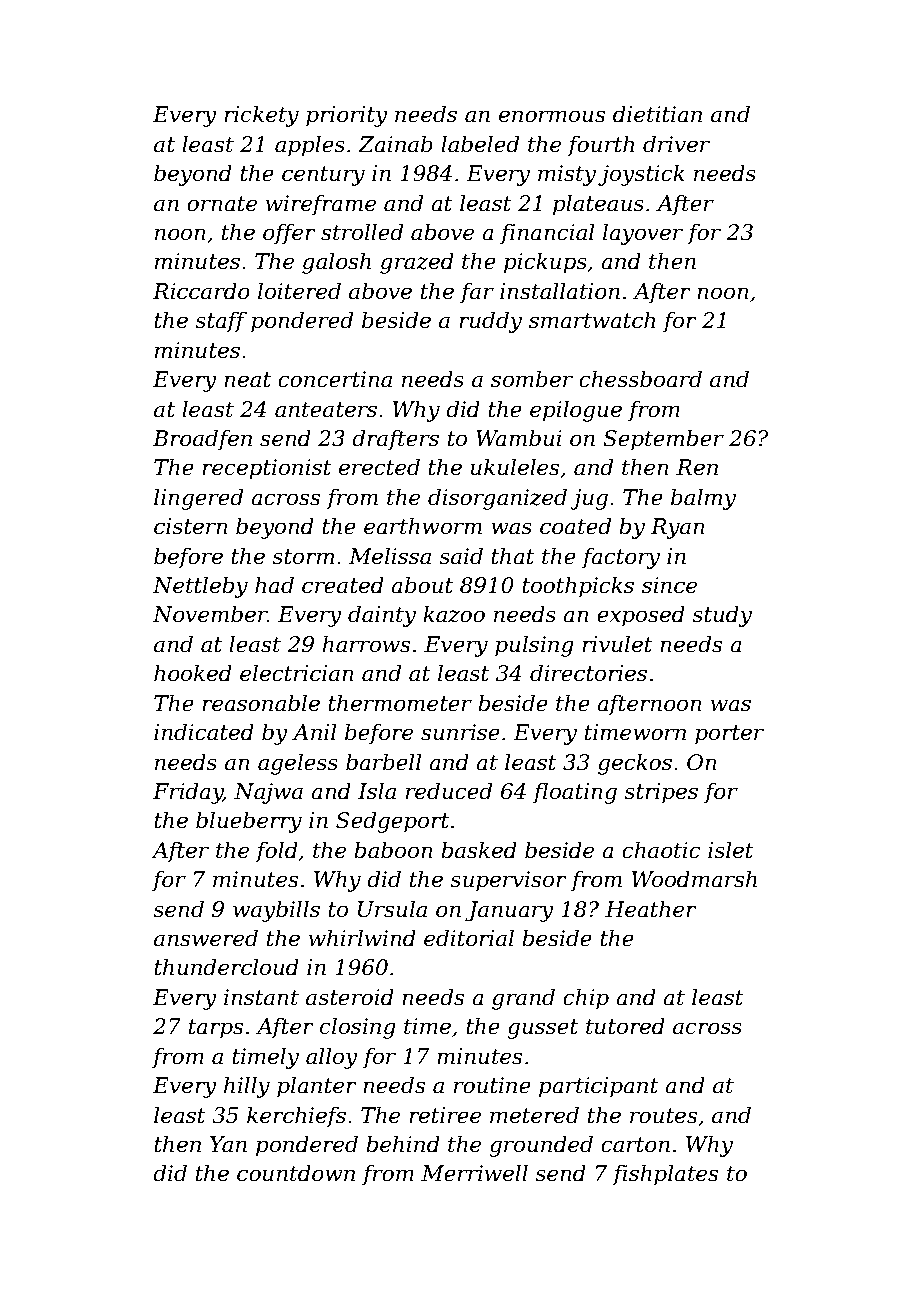 Image resolution: width=924 pixels, height=1311 pixels. Describe the element at coordinates (665, 1175) in the document. I see `fishplates` at that location.
